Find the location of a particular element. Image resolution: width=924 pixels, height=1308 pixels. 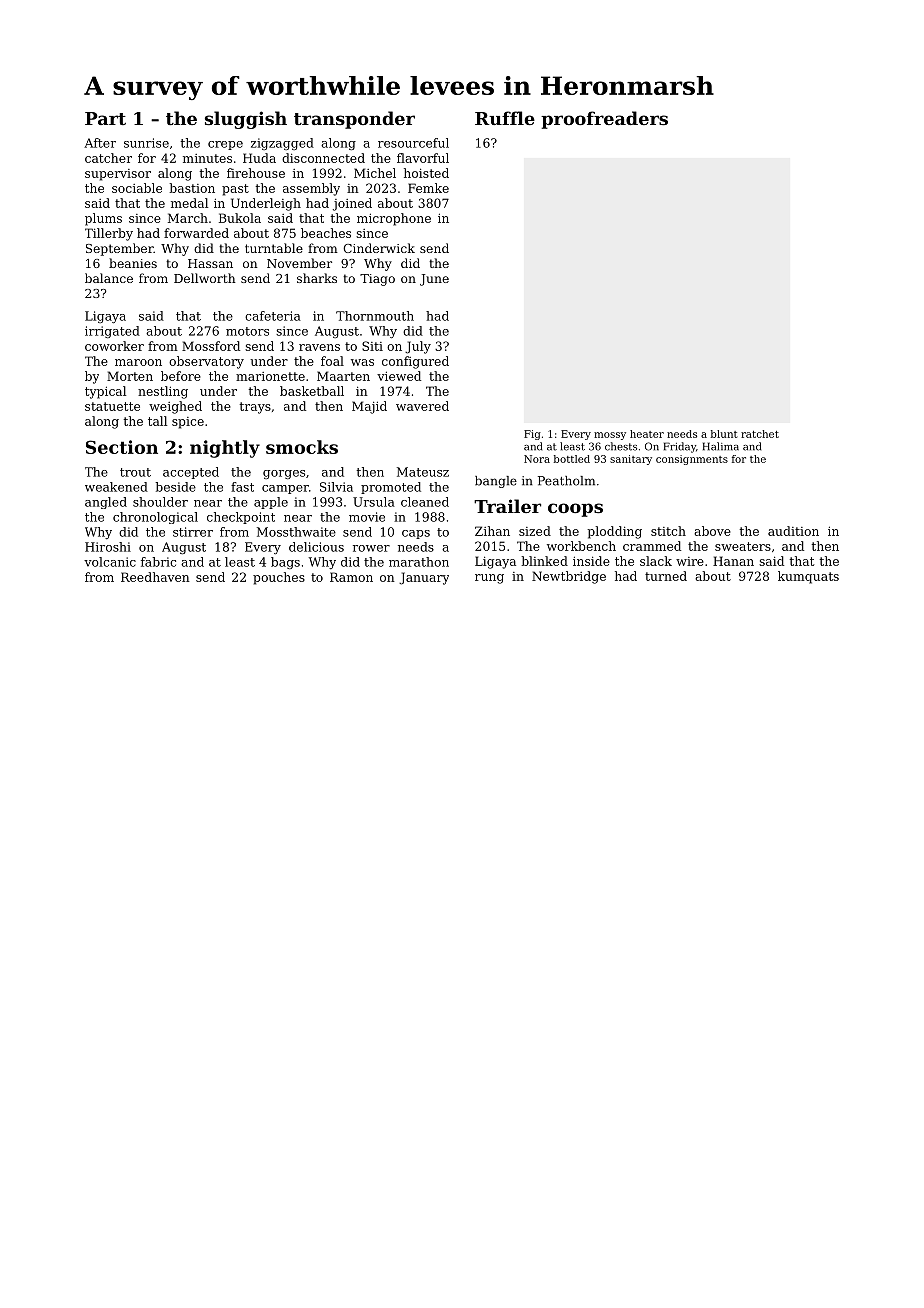

blunt is located at coordinates (724, 434).
